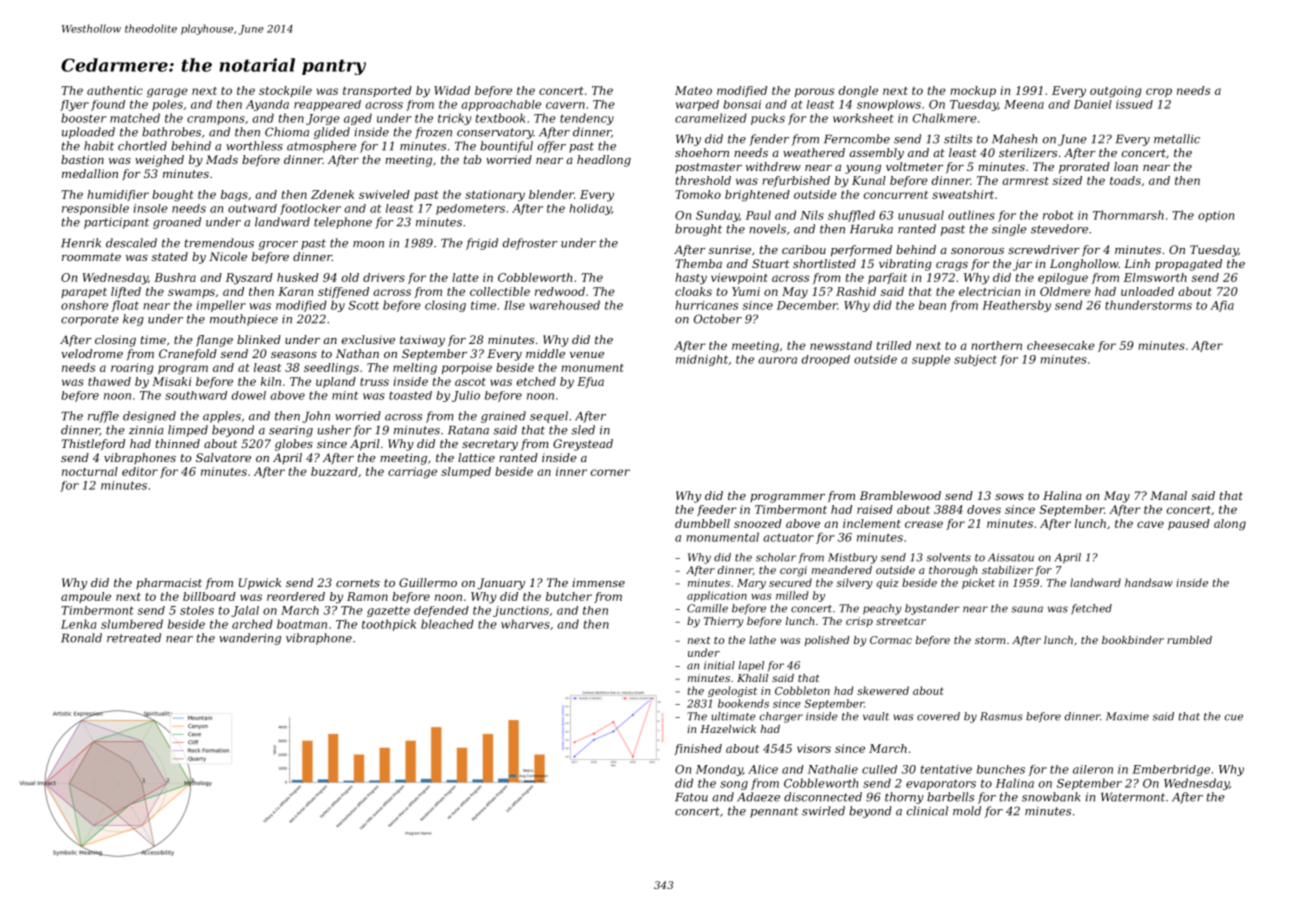  Describe the element at coordinates (796, 181) in the image. I see `refurbished` at that location.
